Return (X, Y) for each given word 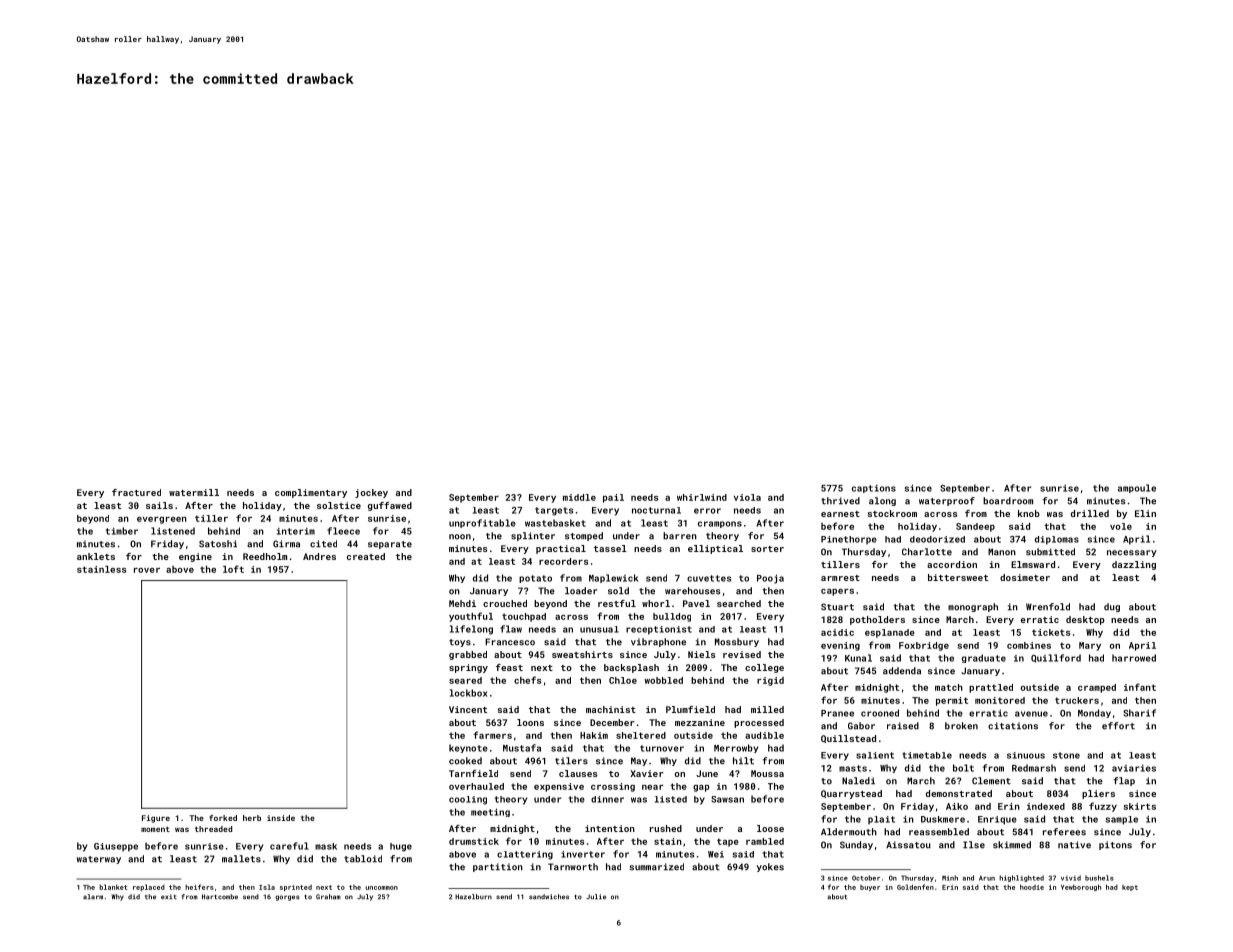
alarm (93, 897)
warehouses (692, 591)
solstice (339, 505)
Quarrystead (851, 794)
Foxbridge (924, 646)
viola (747, 497)
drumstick (474, 841)
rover (147, 570)
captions (874, 489)
